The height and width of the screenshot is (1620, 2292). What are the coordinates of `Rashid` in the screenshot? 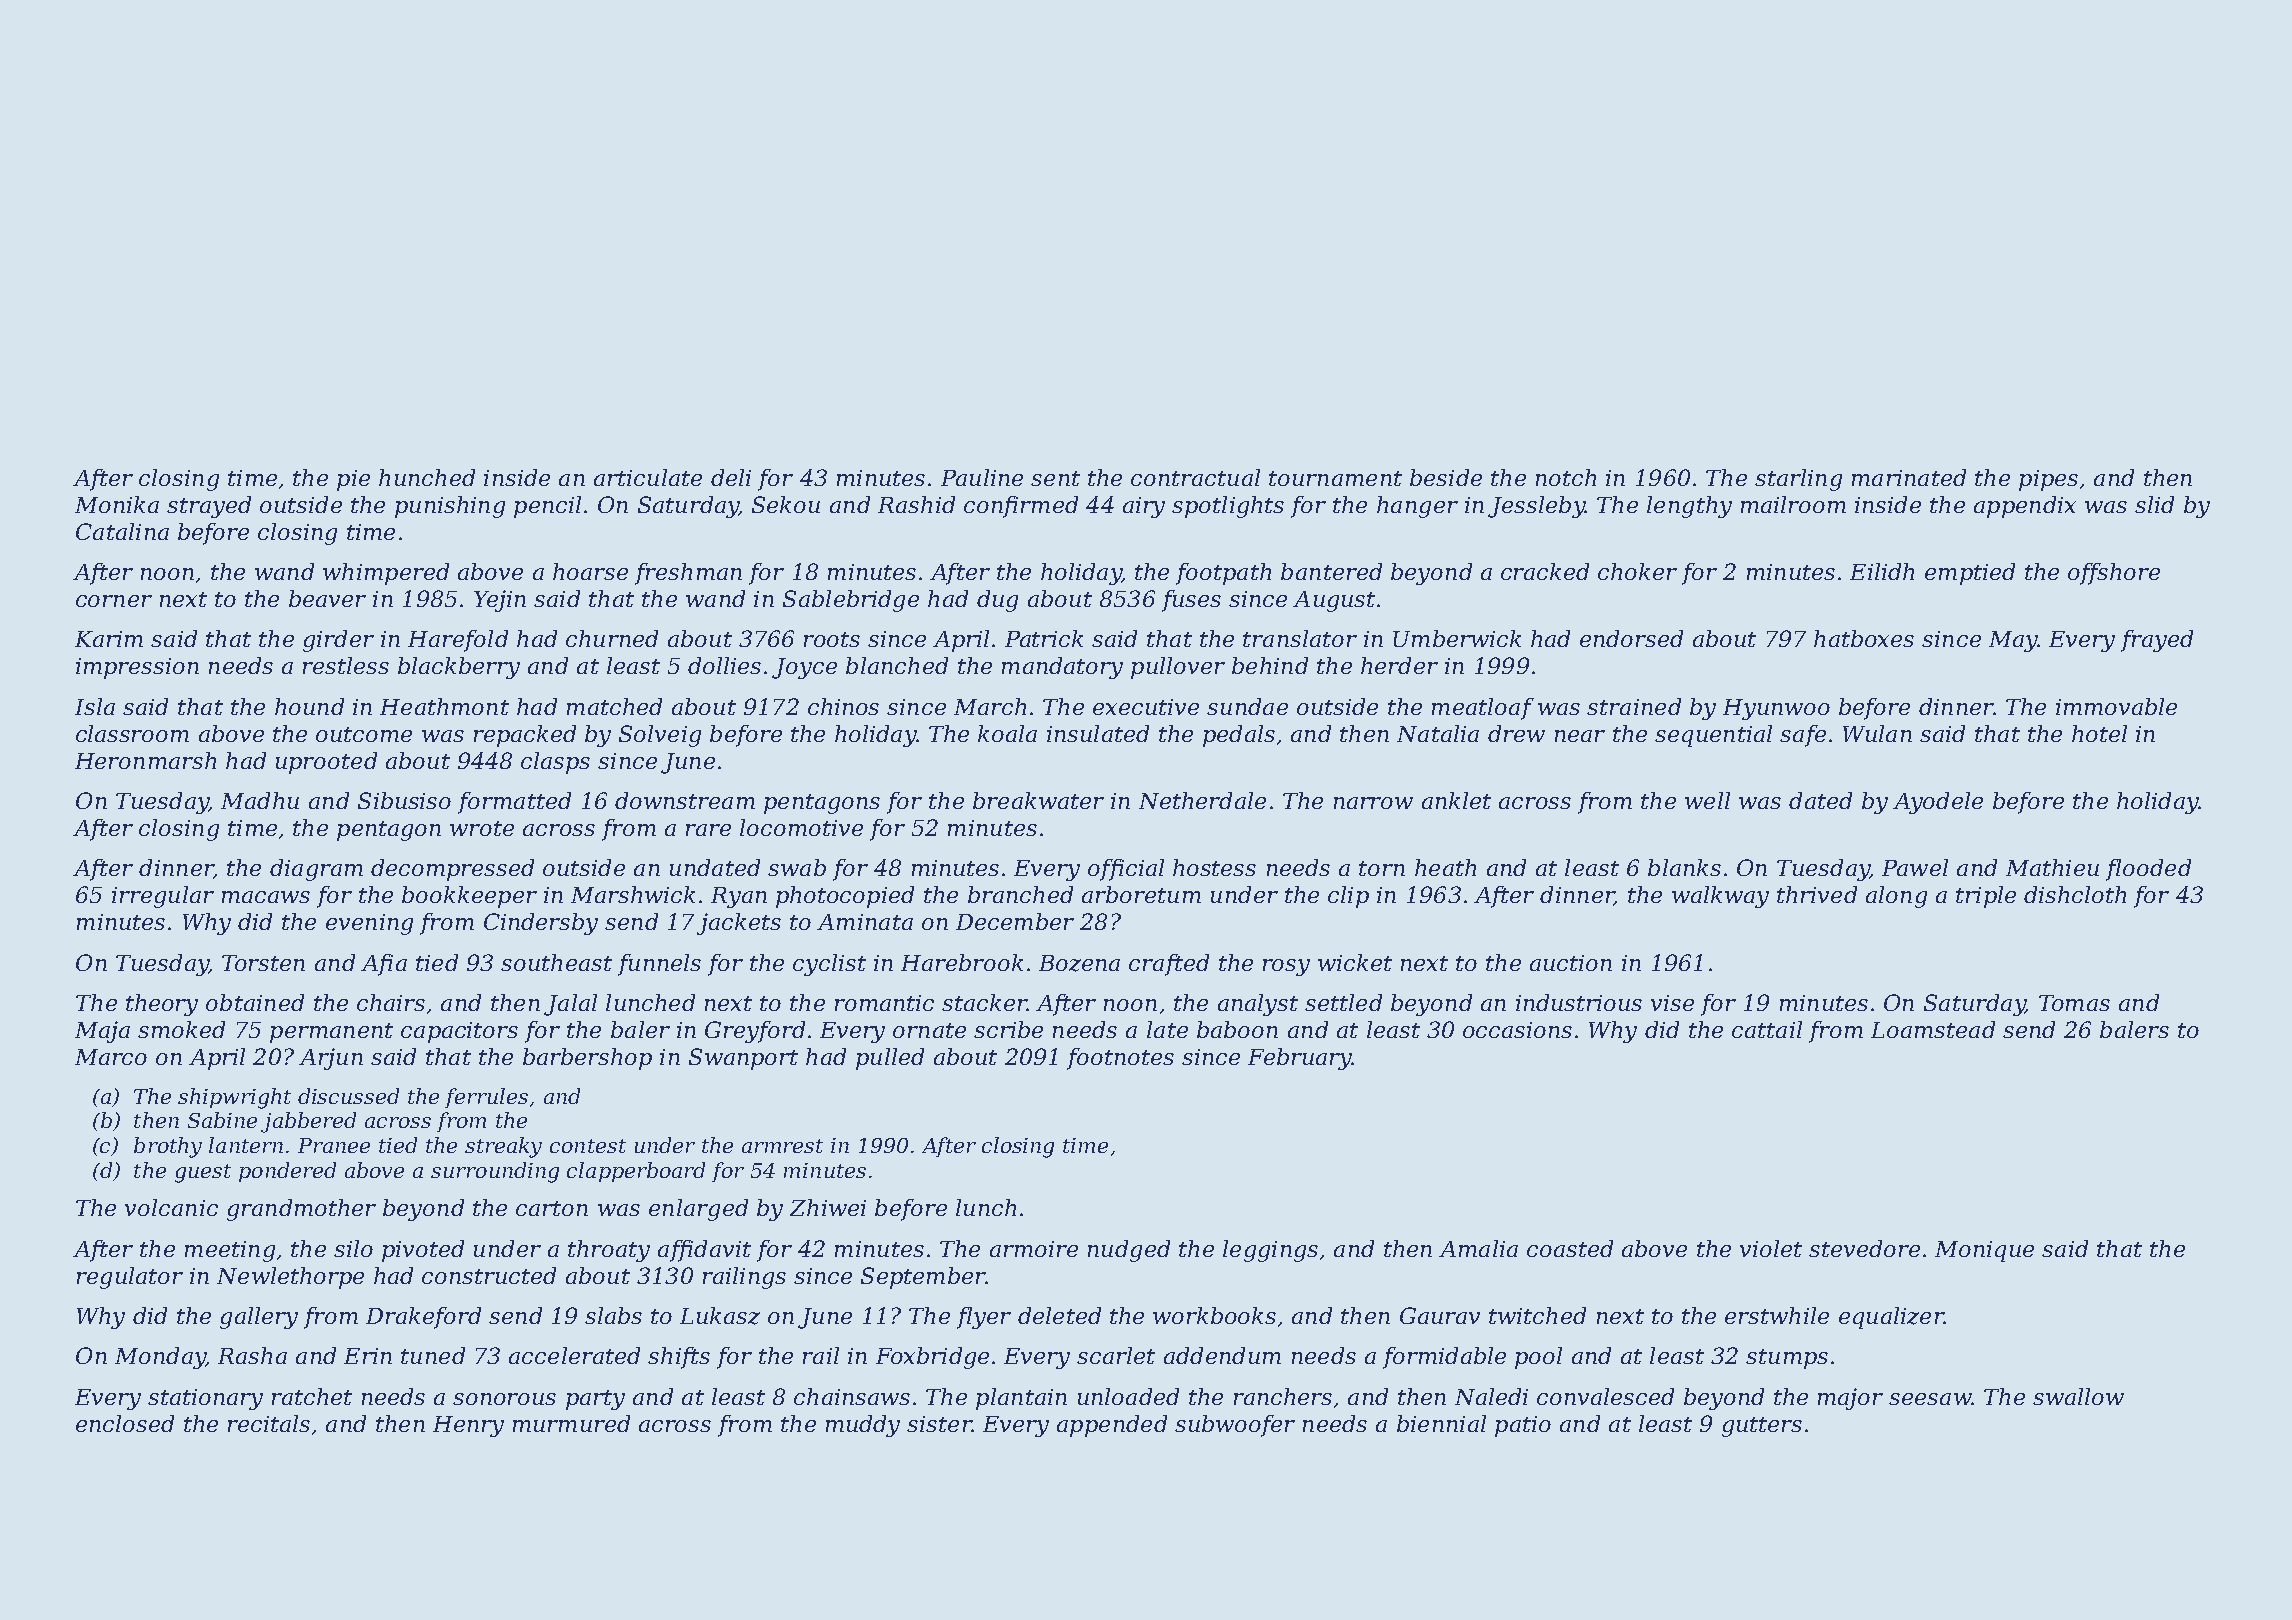 It's located at (916, 504).
